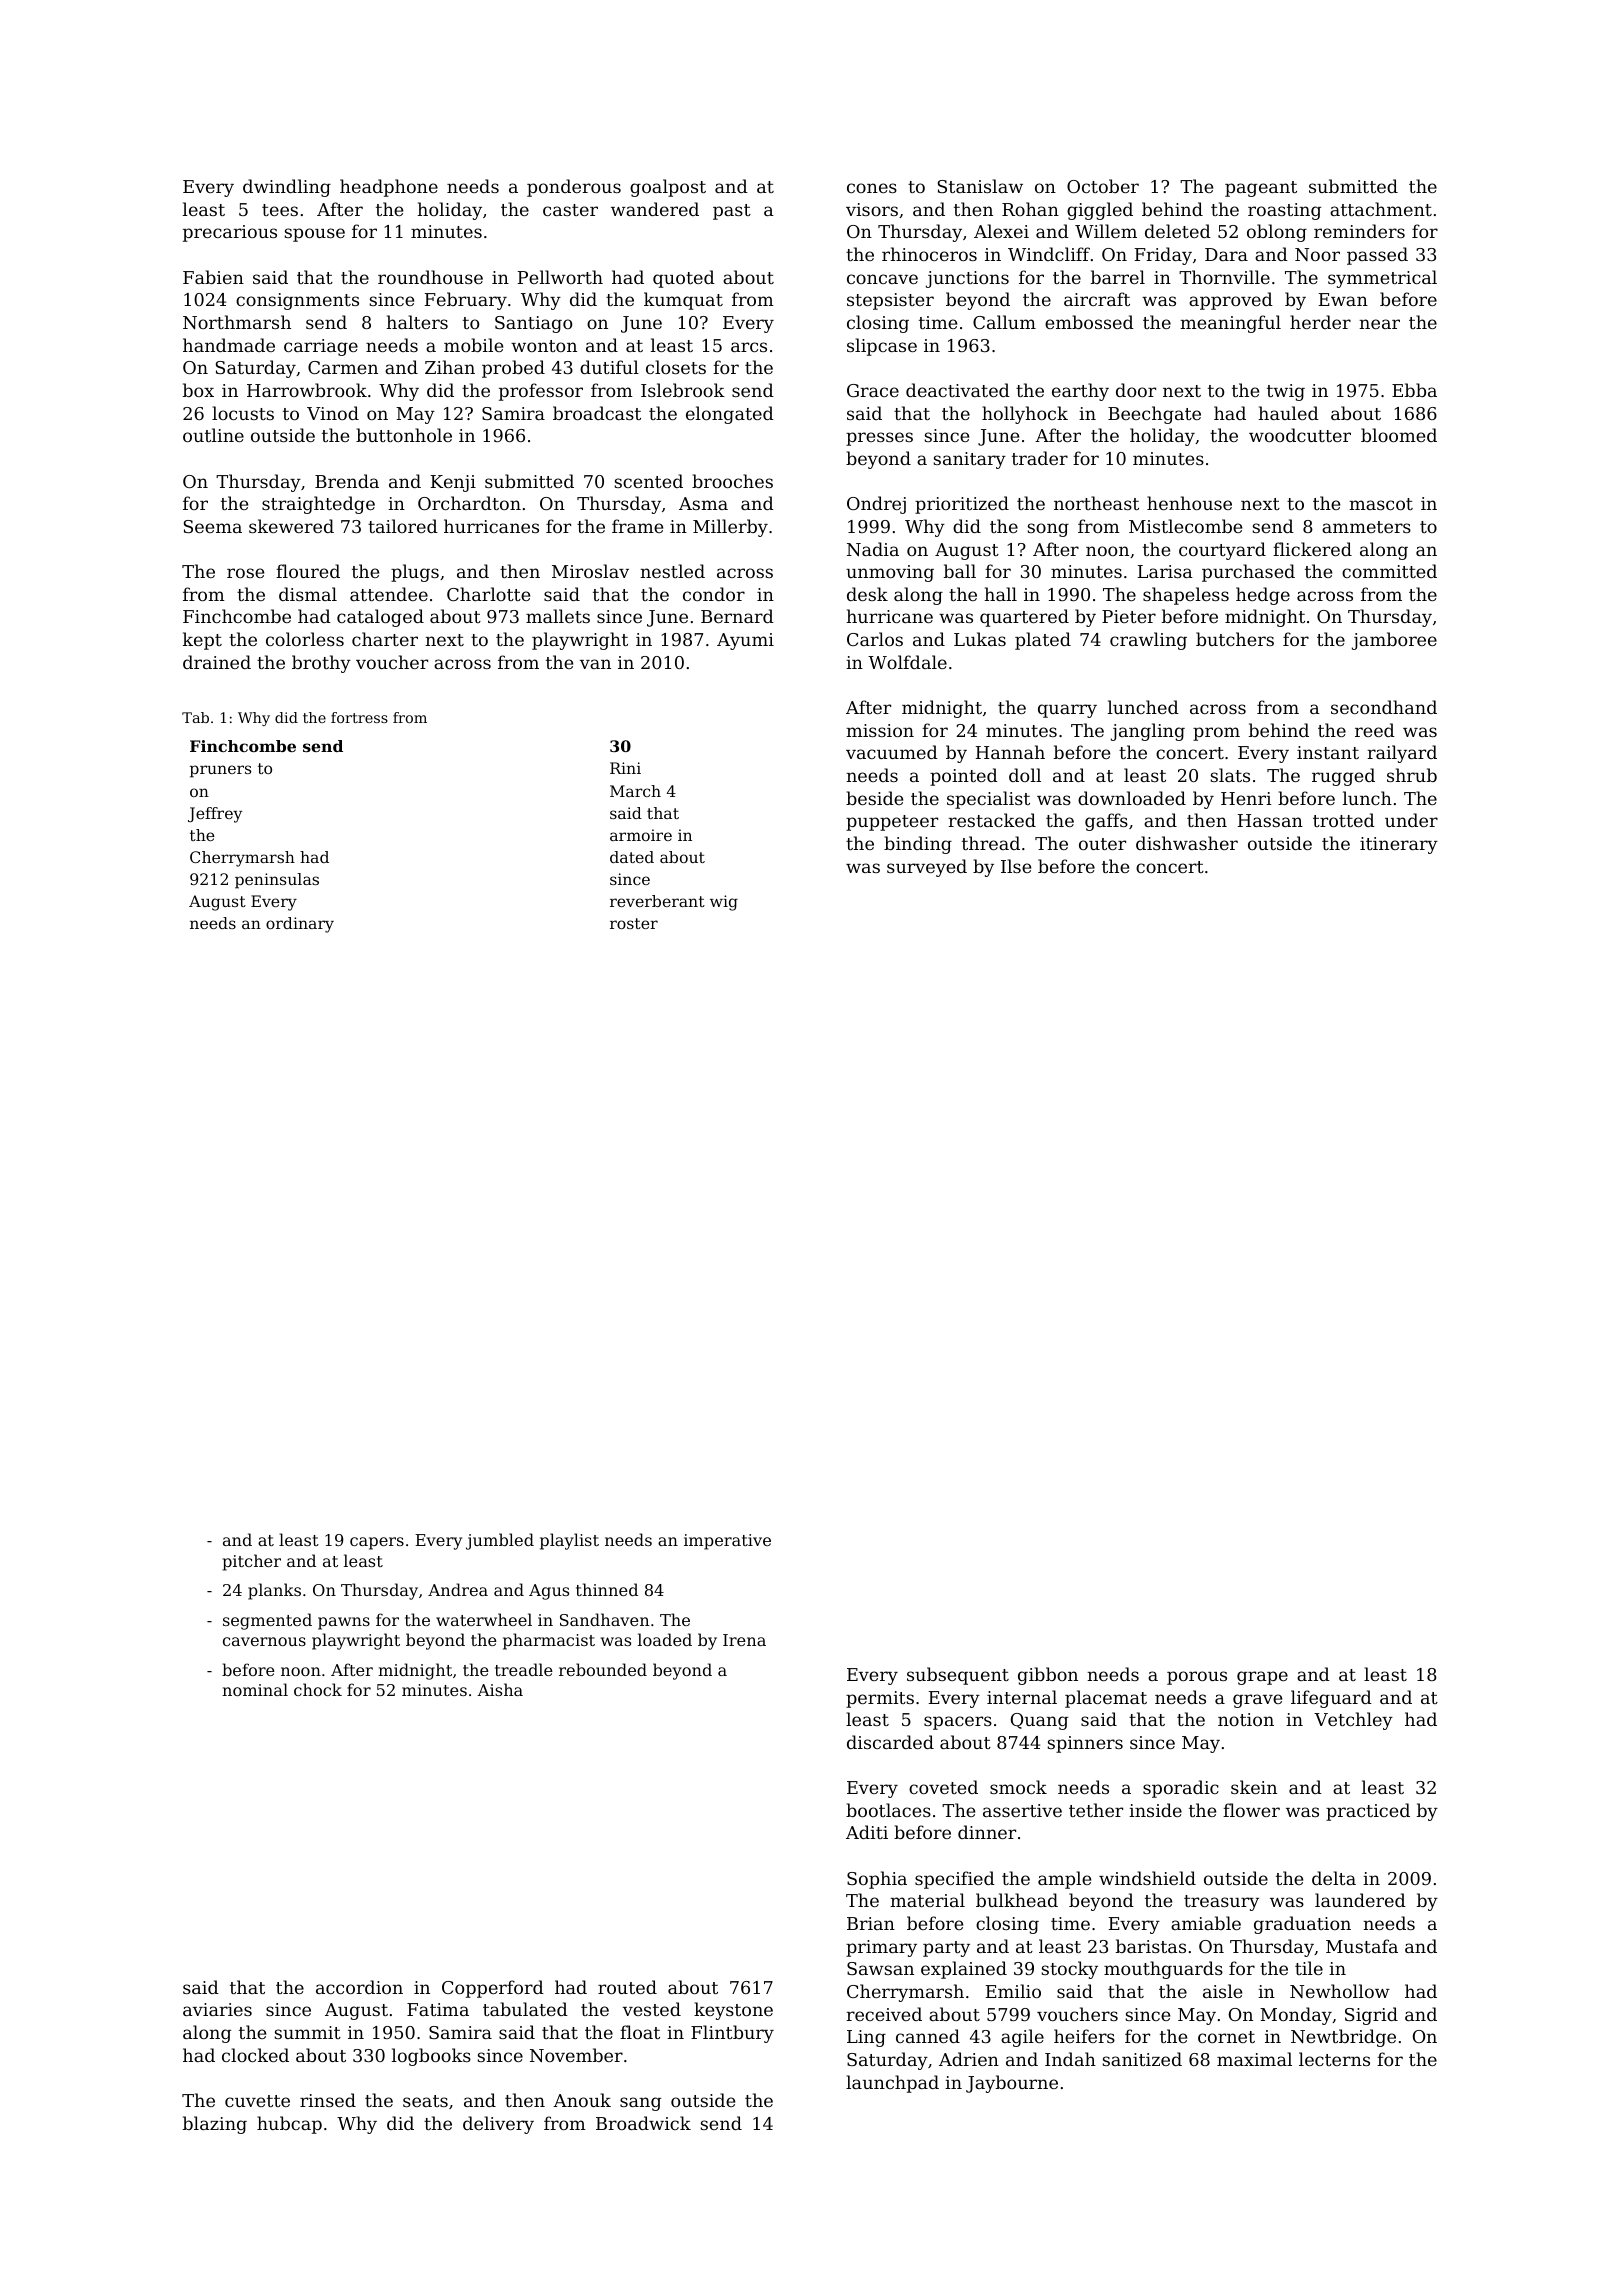 The image size is (1620, 2292). Describe the element at coordinates (255, 2055) in the document. I see `clocked` at that location.
